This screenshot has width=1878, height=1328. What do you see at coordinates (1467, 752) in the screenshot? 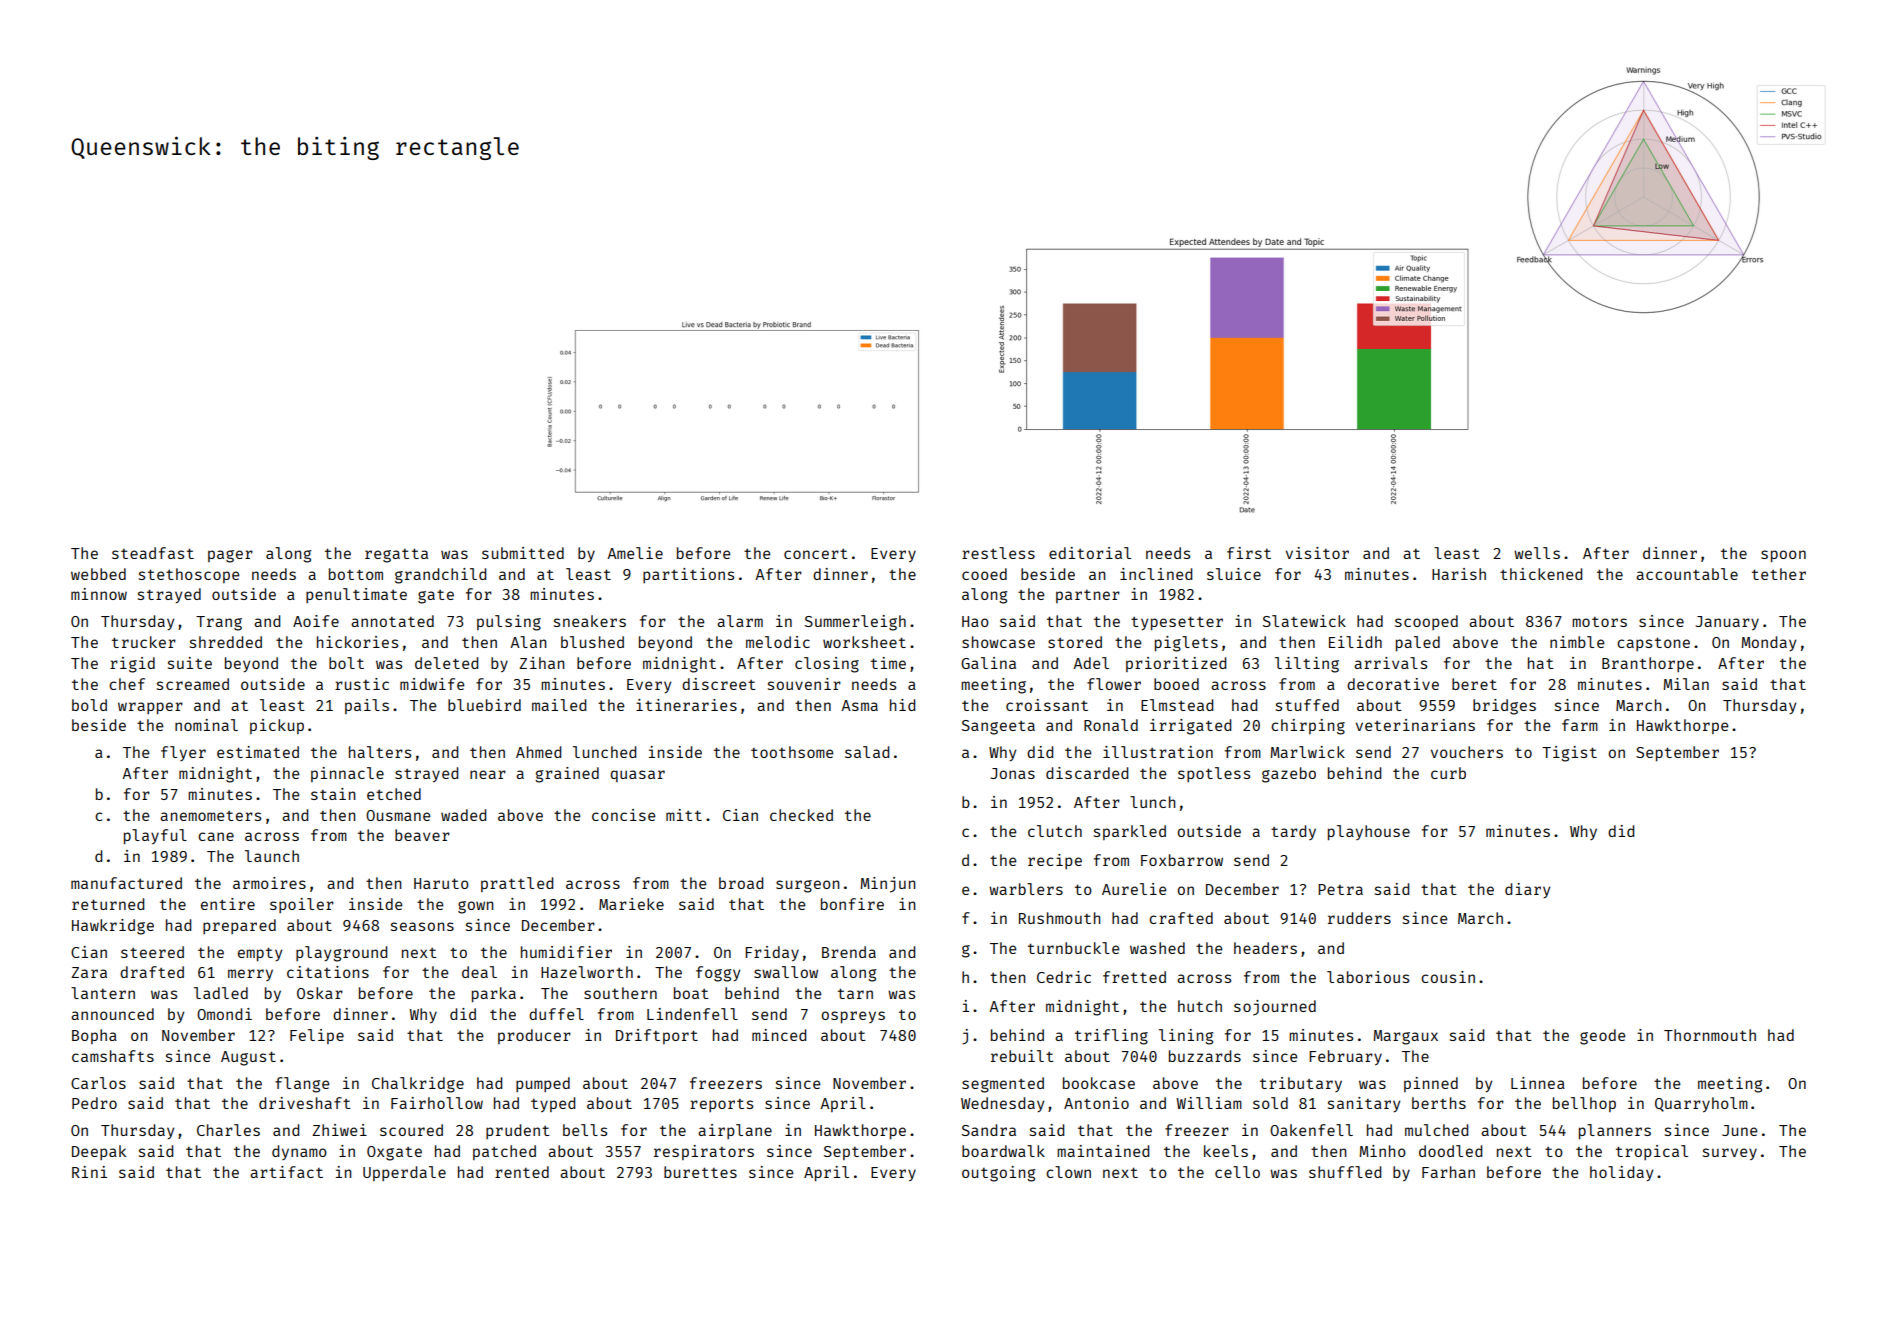
I see `vouchers` at bounding box center [1467, 752].
